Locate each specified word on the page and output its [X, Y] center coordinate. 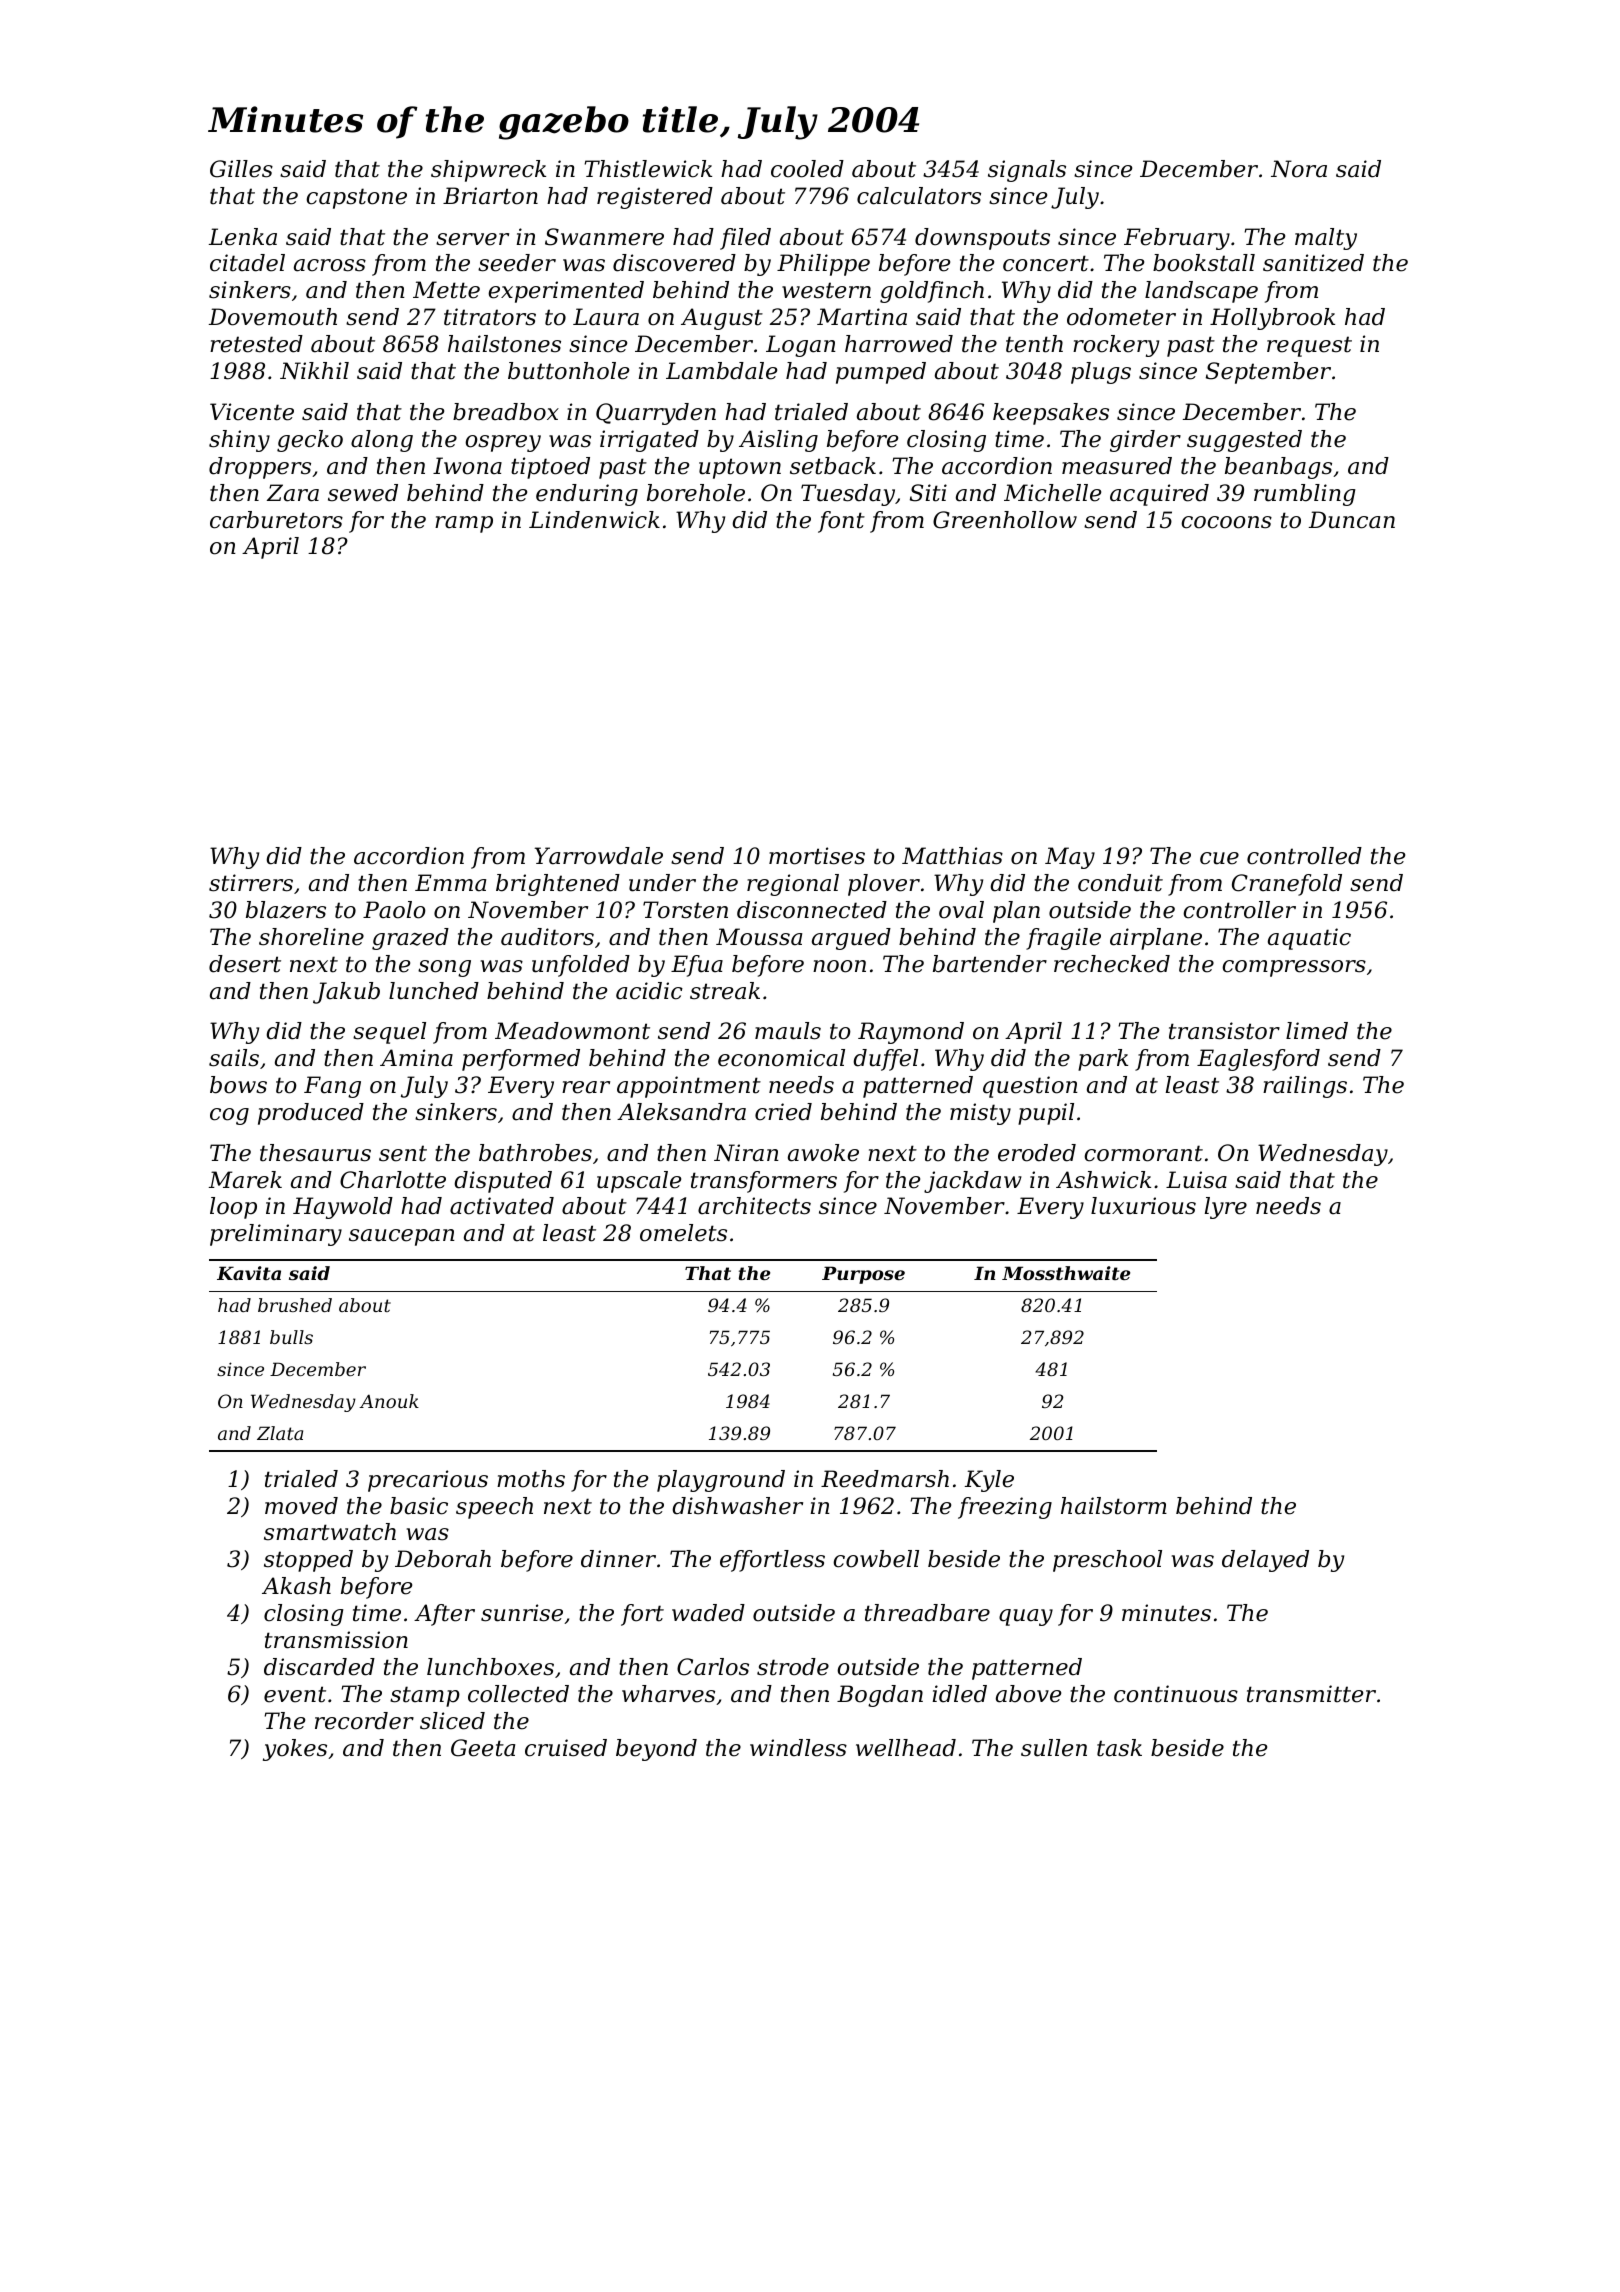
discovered [674, 263]
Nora [1299, 169]
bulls [291, 1337]
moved [301, 1506]
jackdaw [973, 1182]
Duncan [1352, 520]
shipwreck [488, 171]
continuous [1176, 1694]
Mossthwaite [1066, 1273]
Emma [450, 883]
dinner [618, 1559]
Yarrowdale [598, 856]
